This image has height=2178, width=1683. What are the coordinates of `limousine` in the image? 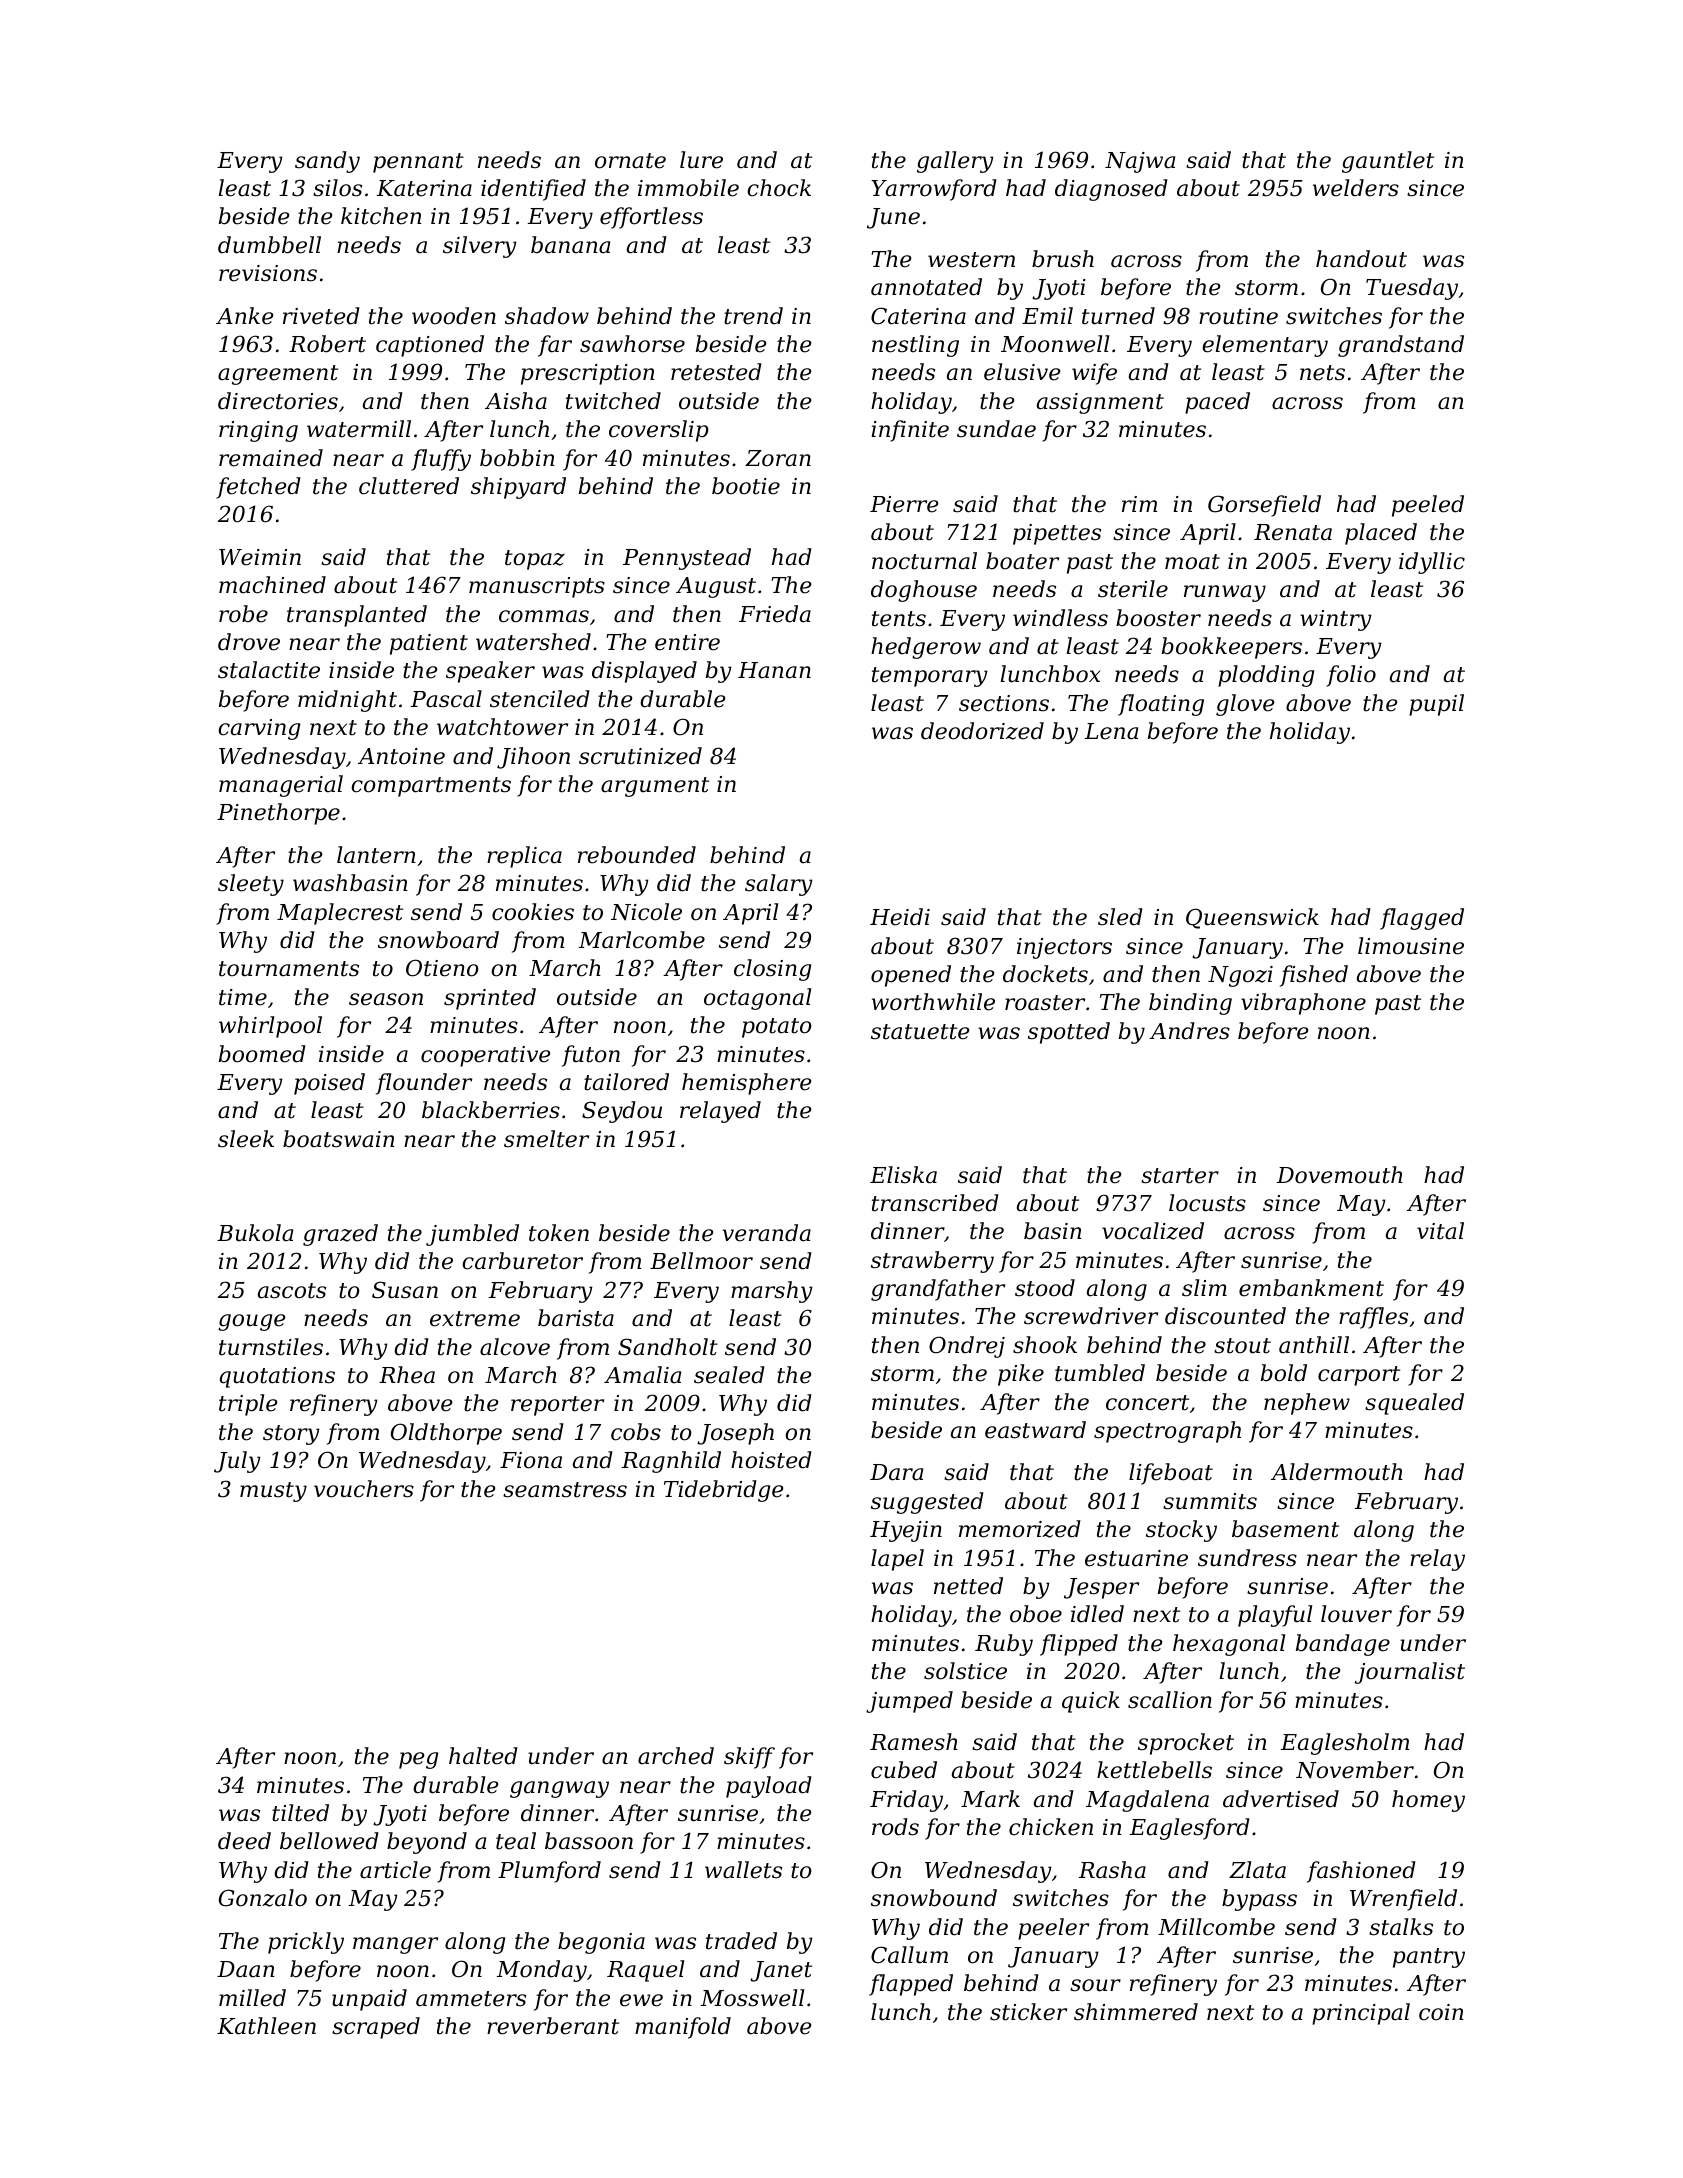 It's located at (1411, 946).
